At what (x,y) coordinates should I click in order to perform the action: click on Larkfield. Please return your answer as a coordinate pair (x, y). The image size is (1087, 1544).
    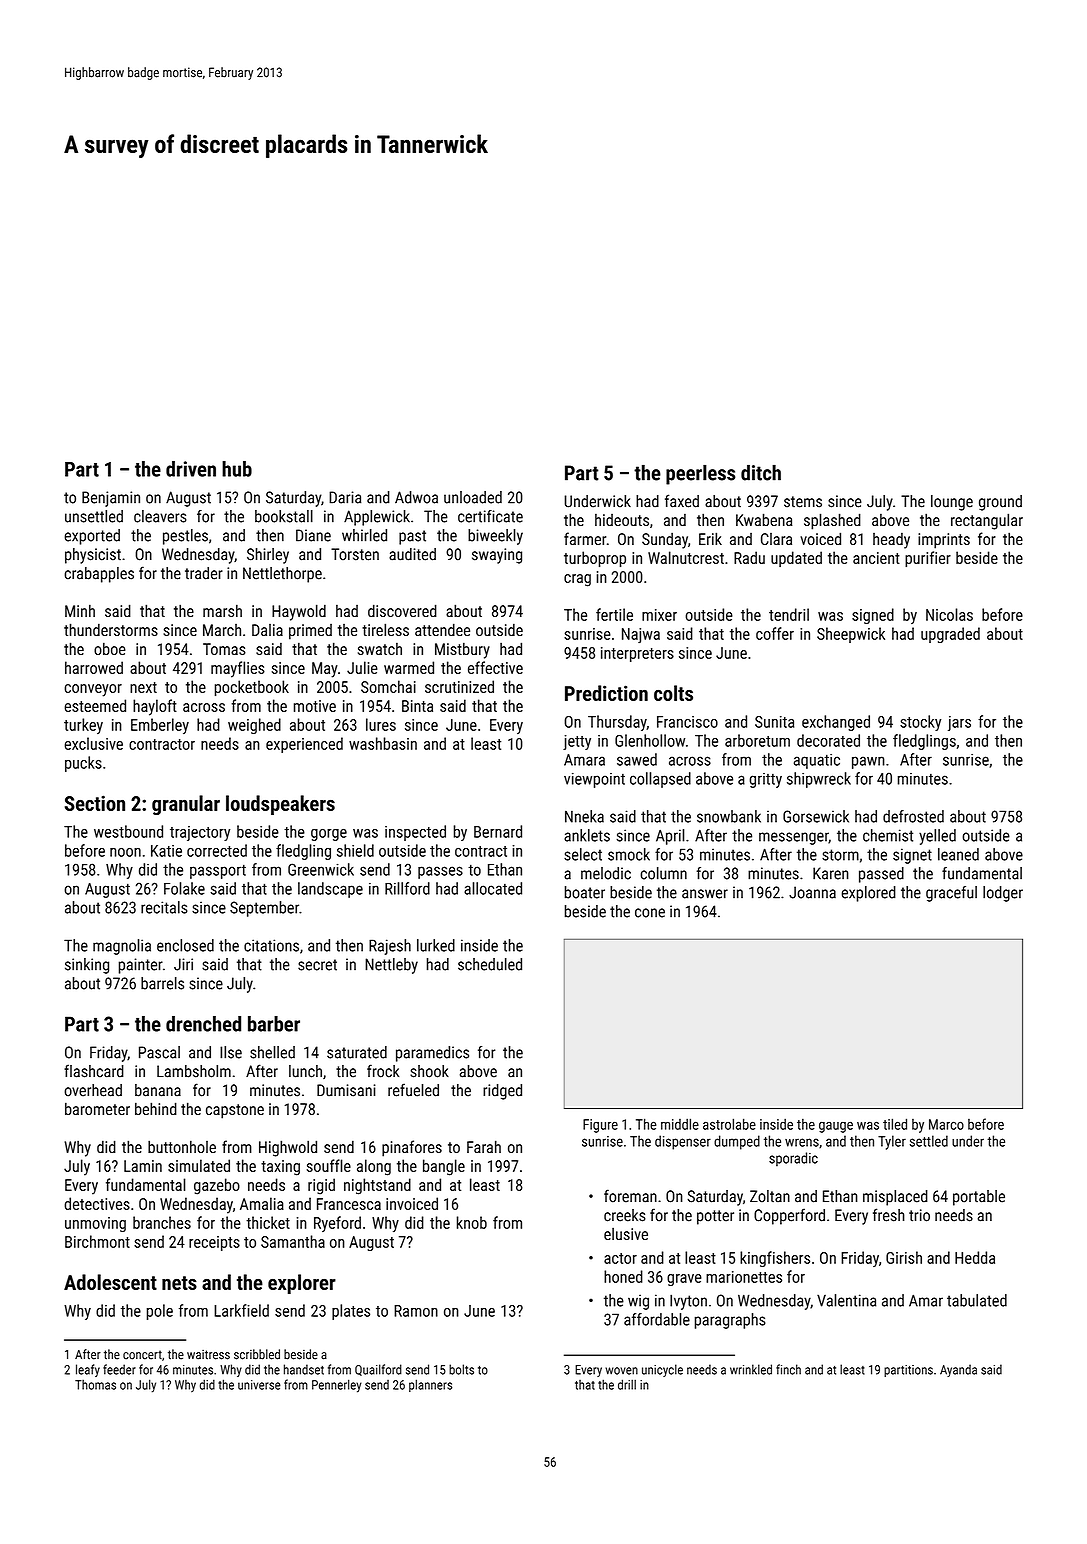
    Looking at the image, I should click on (241, 1310).
